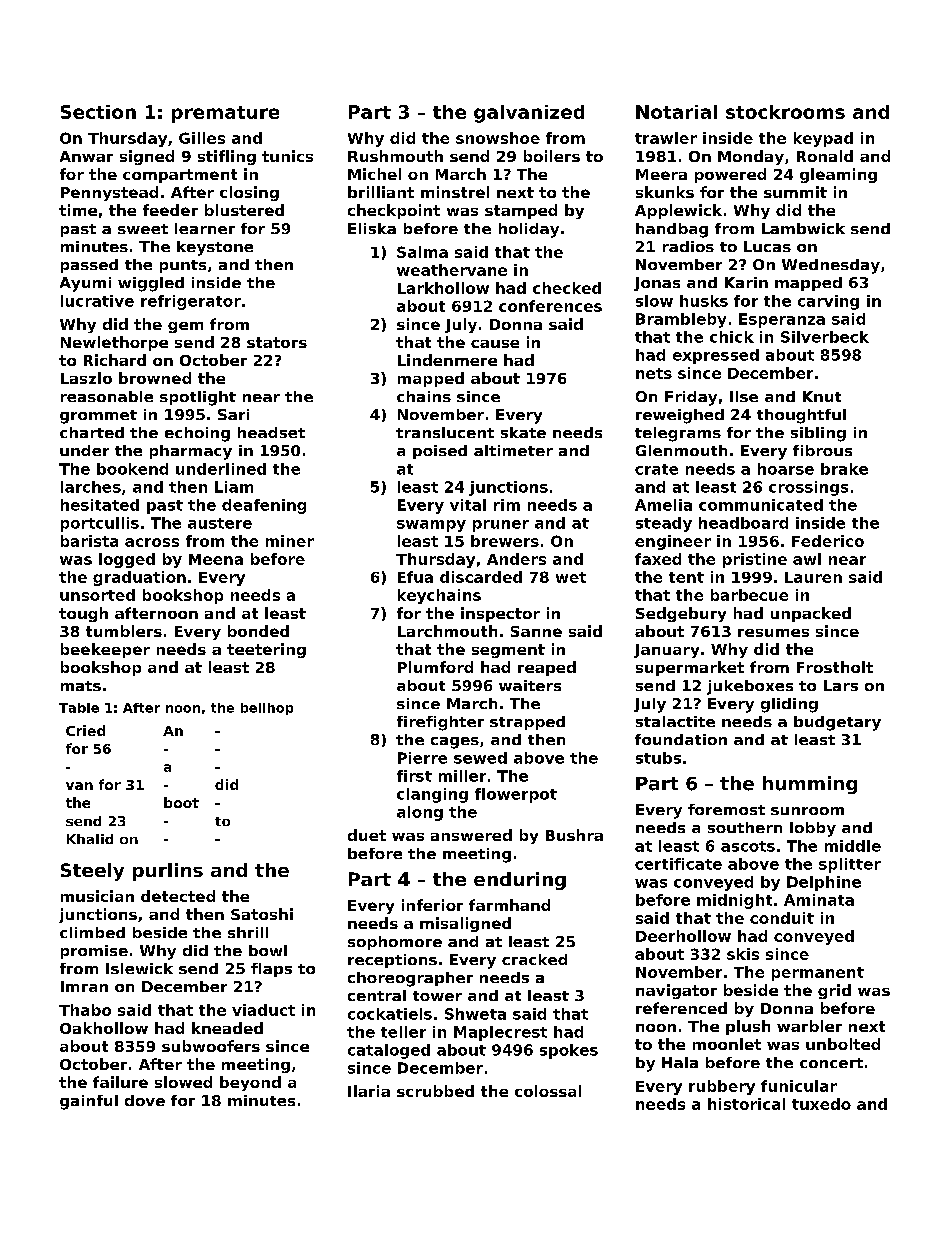 Image resolution: width=952 pixels, height=1233 pixels. What do you see at coordinates (89, 1102) in the document?
I see `gainful` at bounding box center [89, 1102].
